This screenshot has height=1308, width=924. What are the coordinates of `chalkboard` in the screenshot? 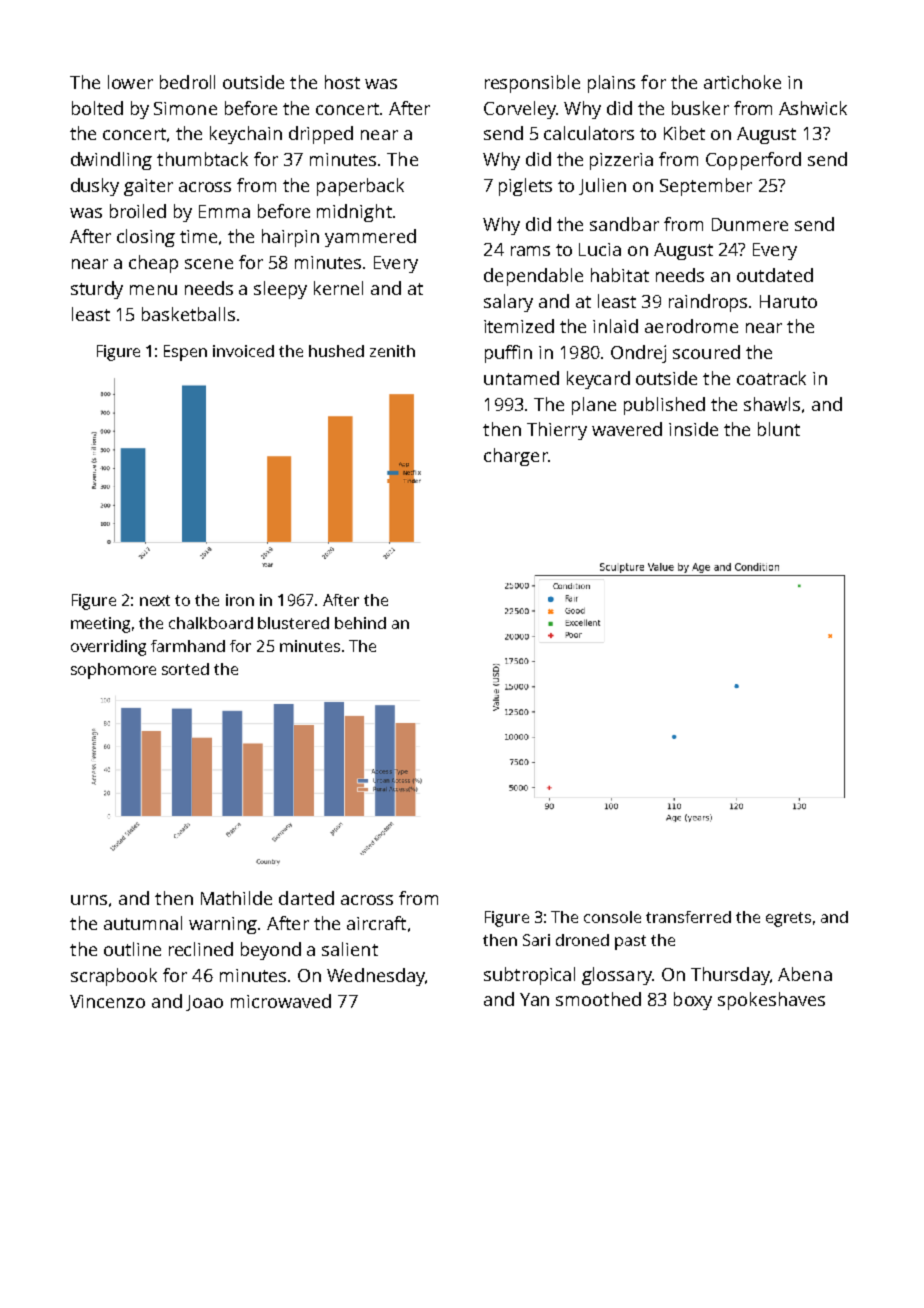 It's located at (211, 623).
